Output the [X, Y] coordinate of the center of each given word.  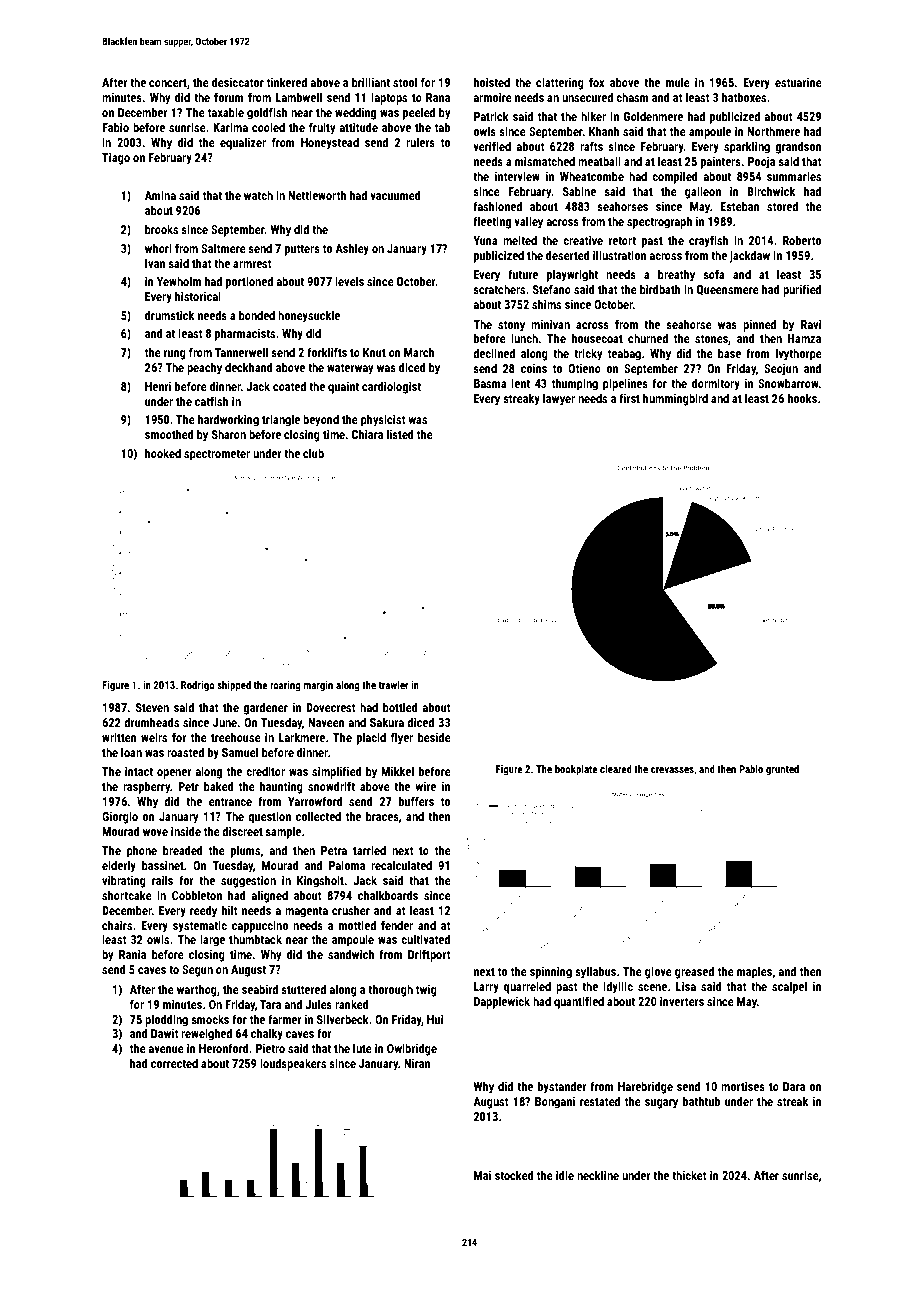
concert [168, 83]
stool [405, 82]
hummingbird [675, 399]
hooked [163, 453]
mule [678, 82]
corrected [174, 1063]
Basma [490, 383]
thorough [390, 990]
